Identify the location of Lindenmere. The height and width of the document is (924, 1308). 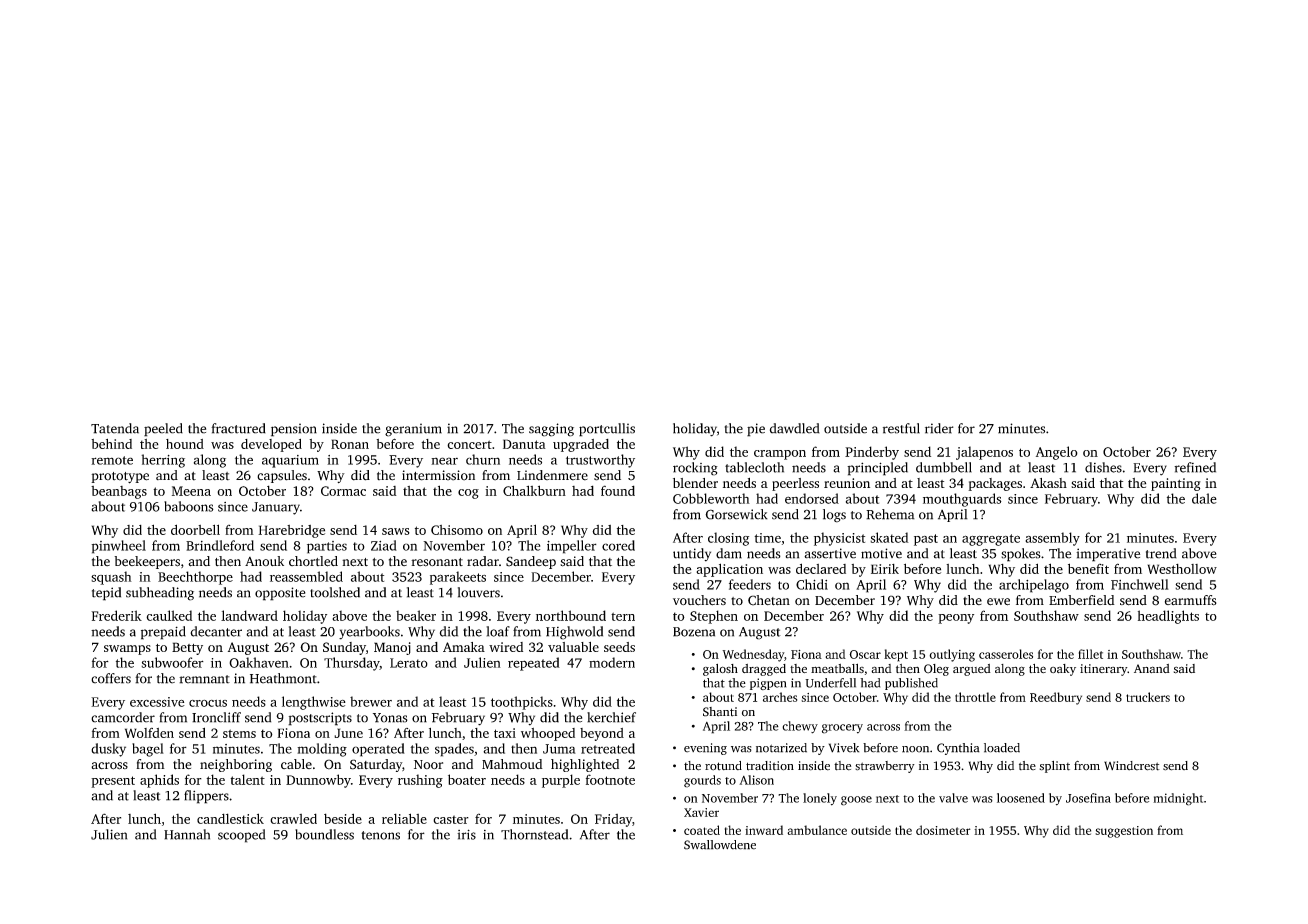
(552, 475).
